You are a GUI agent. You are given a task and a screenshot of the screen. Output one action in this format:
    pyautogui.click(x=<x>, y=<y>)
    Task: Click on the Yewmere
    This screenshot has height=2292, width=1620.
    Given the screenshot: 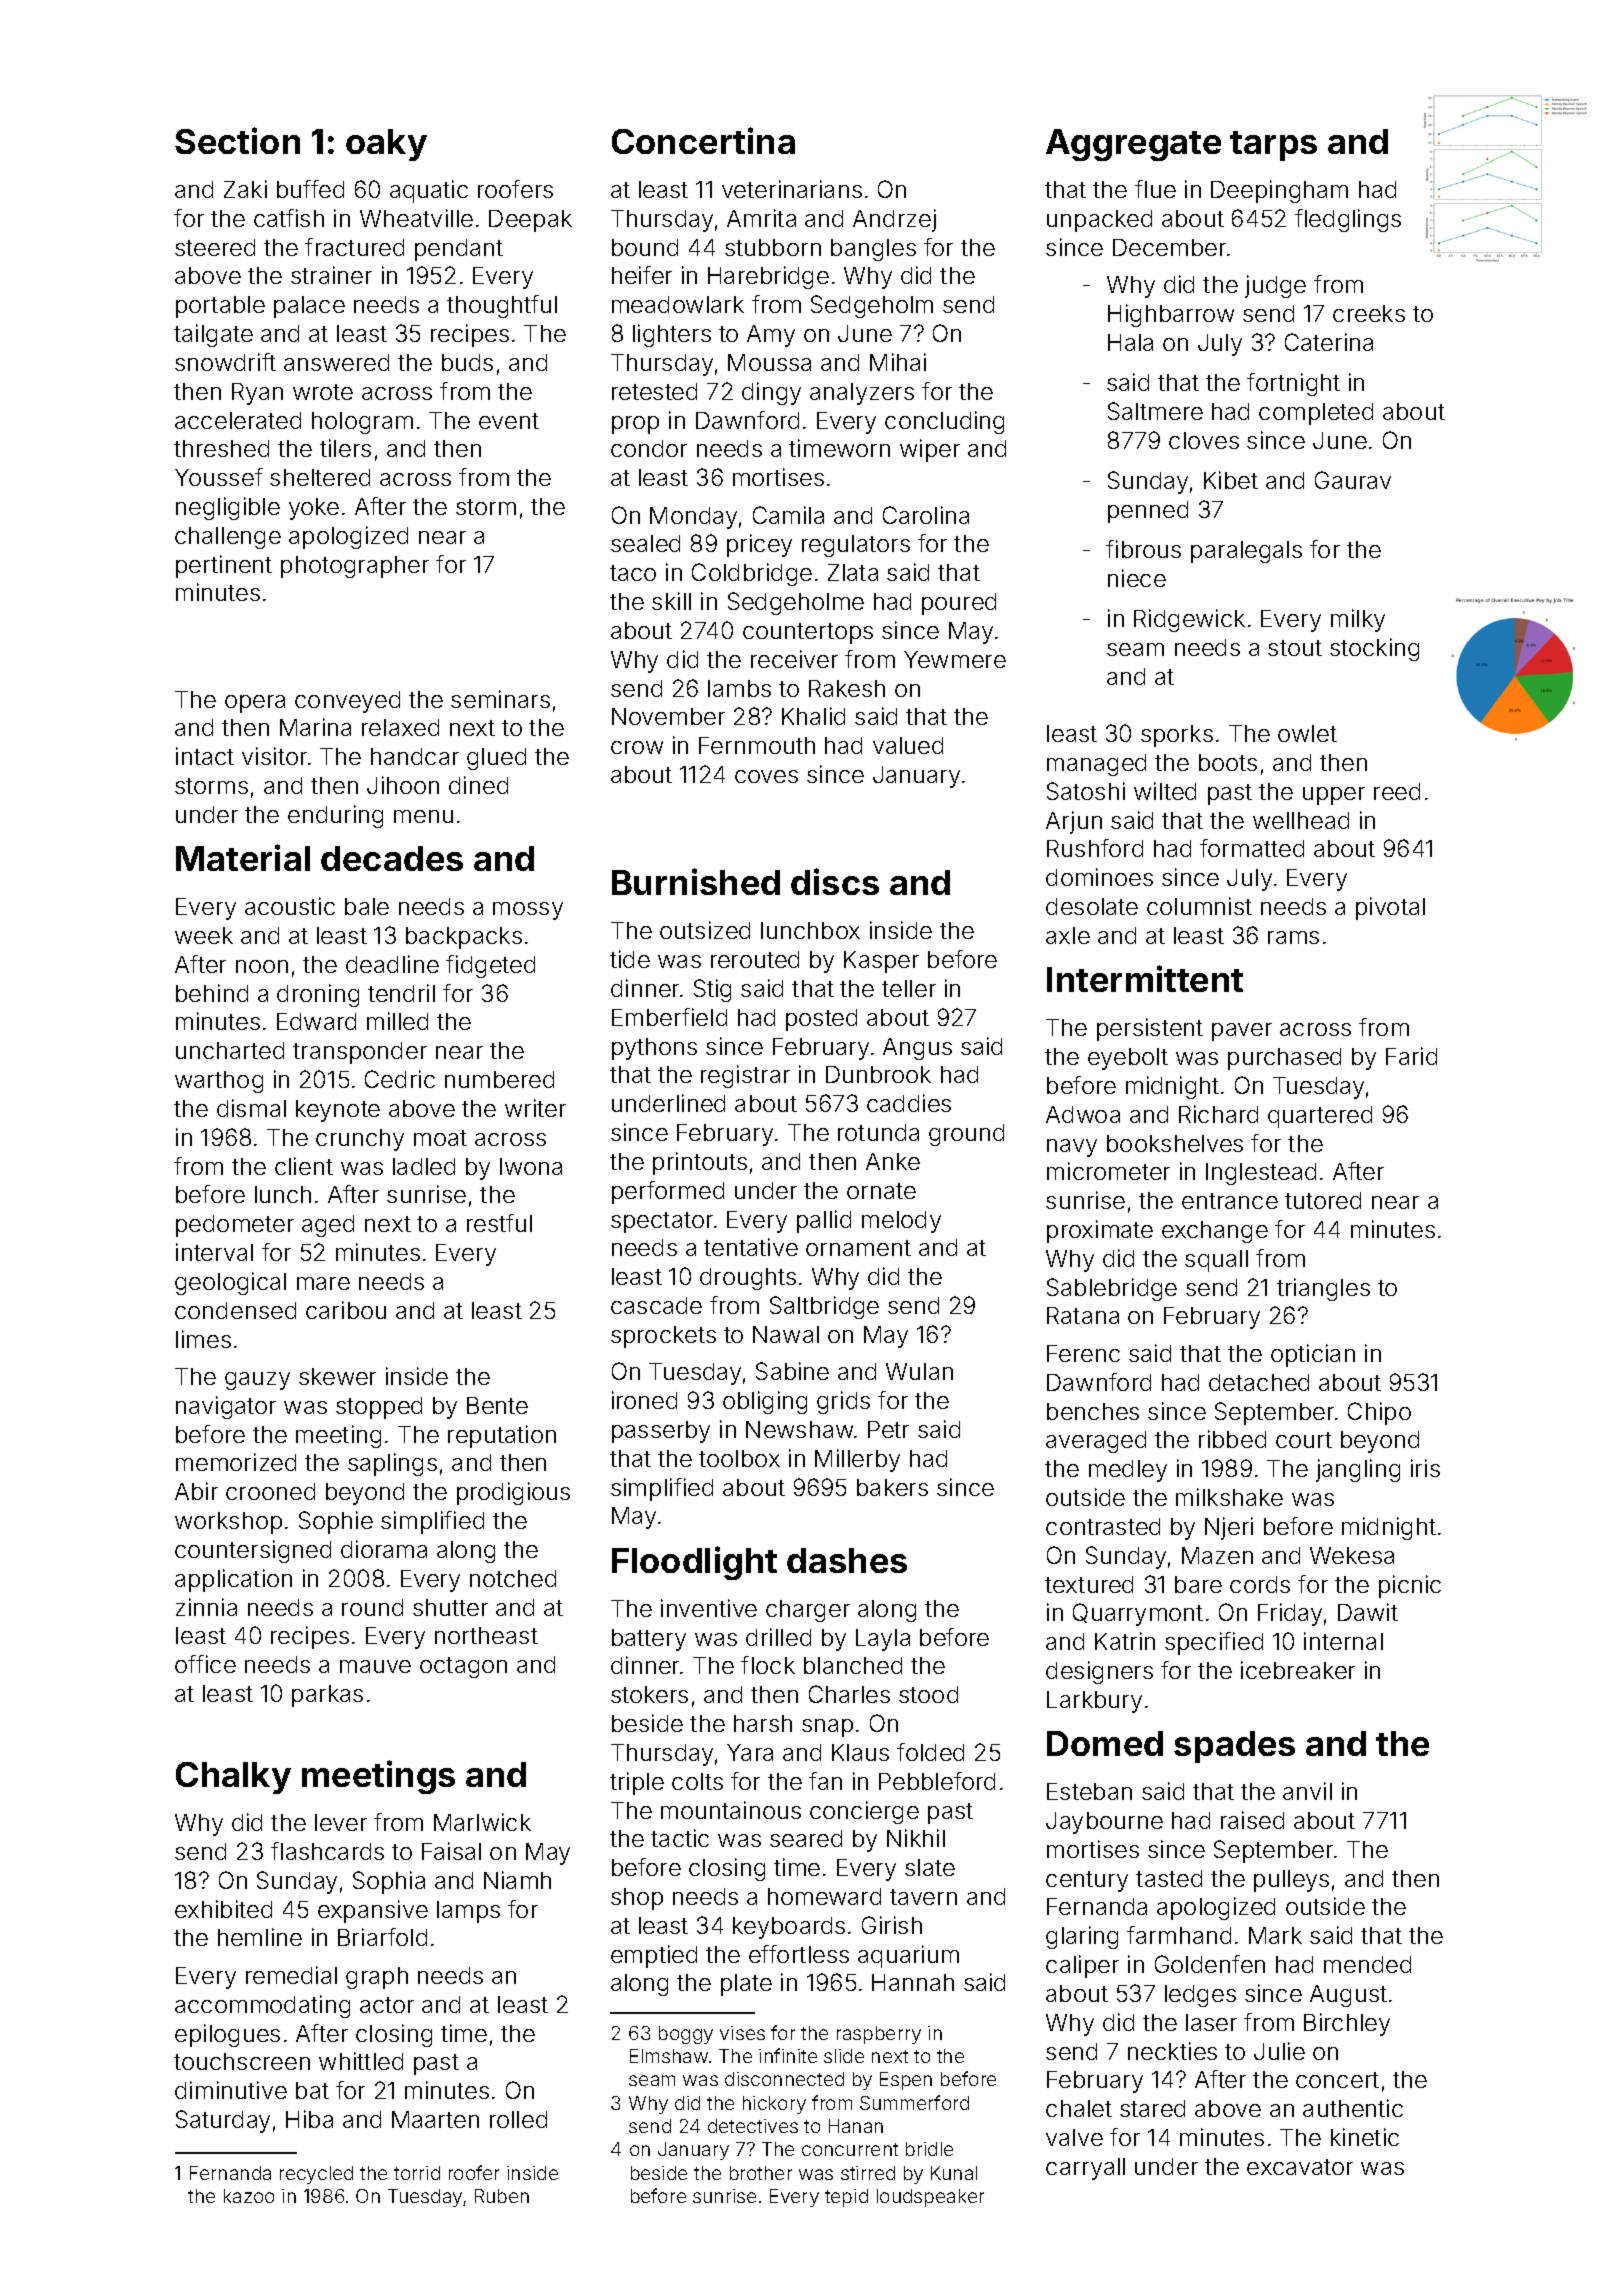 What is the action you would take?
    pyautogui.click(x=955, y=659)
